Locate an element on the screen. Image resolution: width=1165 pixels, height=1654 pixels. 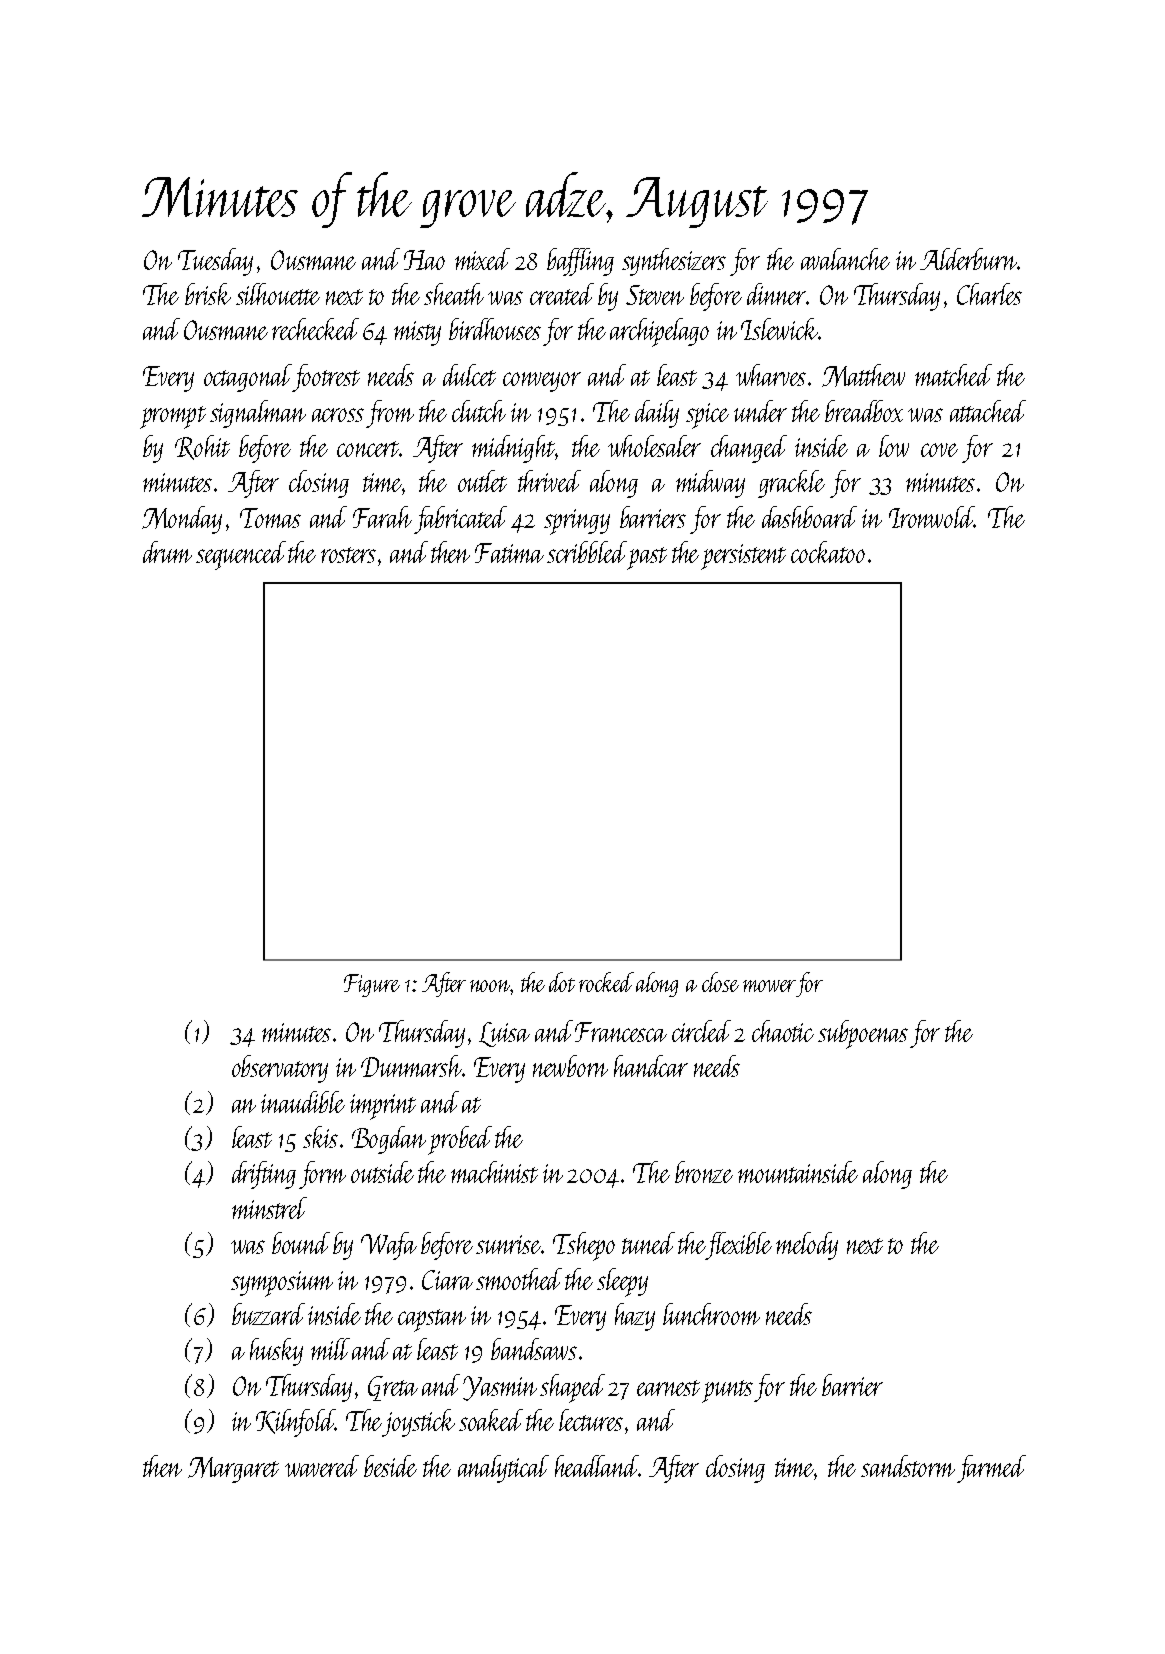
Charles is located at coordinates (989, 294).
